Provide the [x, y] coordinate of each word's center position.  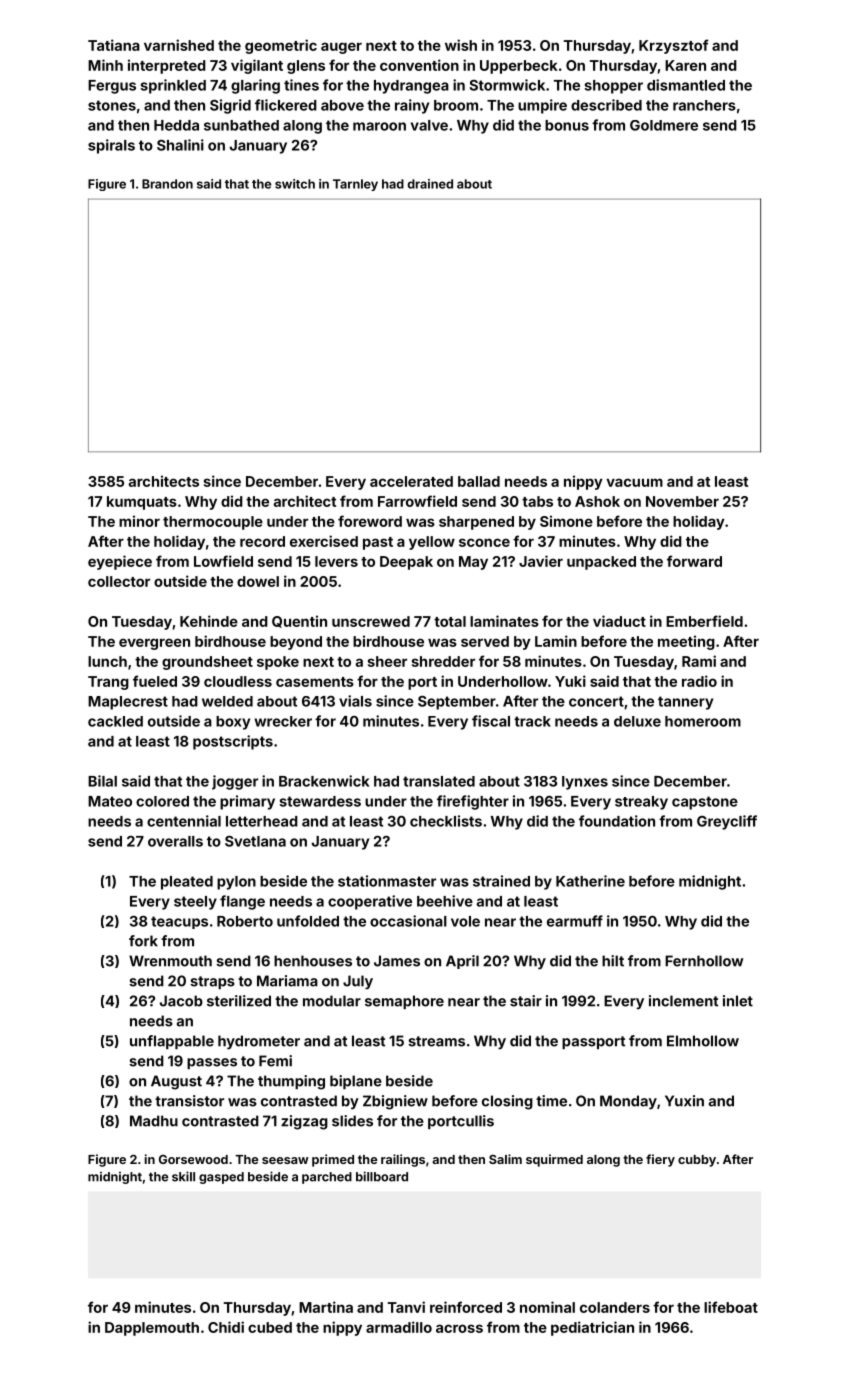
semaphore [404, 1002]
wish [461, 45]
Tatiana [114, 45]
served [485, 641]
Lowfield [223, 561]
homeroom [703, 721]
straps [212, 982]
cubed [270, 1327]
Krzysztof [674, 46]
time [551, 1101]
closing [507, 1102]
